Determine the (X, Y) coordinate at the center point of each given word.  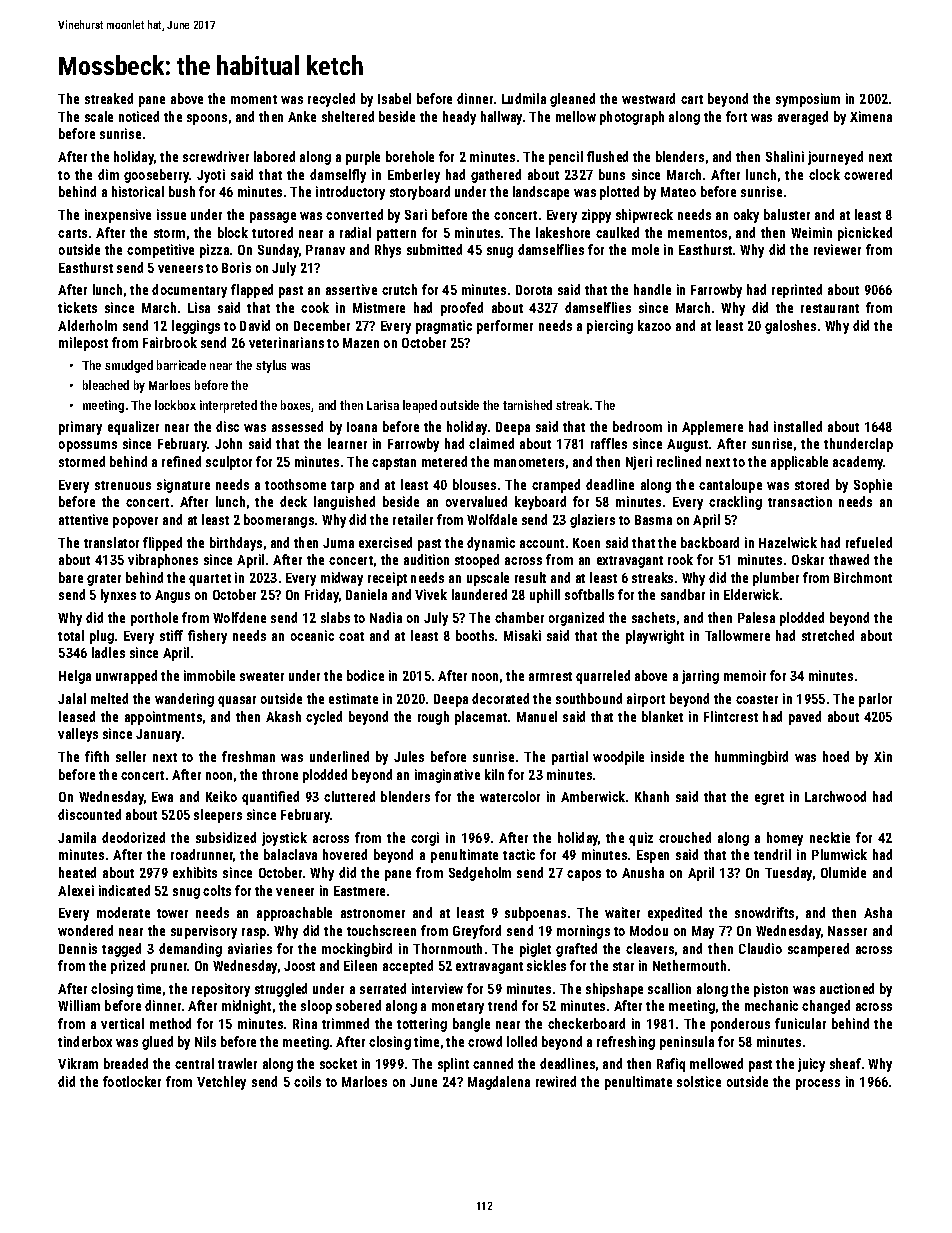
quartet (210, 580)
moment (254, 99)
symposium (808, 100)
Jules (409, 756)
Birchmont (863, 577)
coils (307, 1081)
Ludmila (524, 98)
